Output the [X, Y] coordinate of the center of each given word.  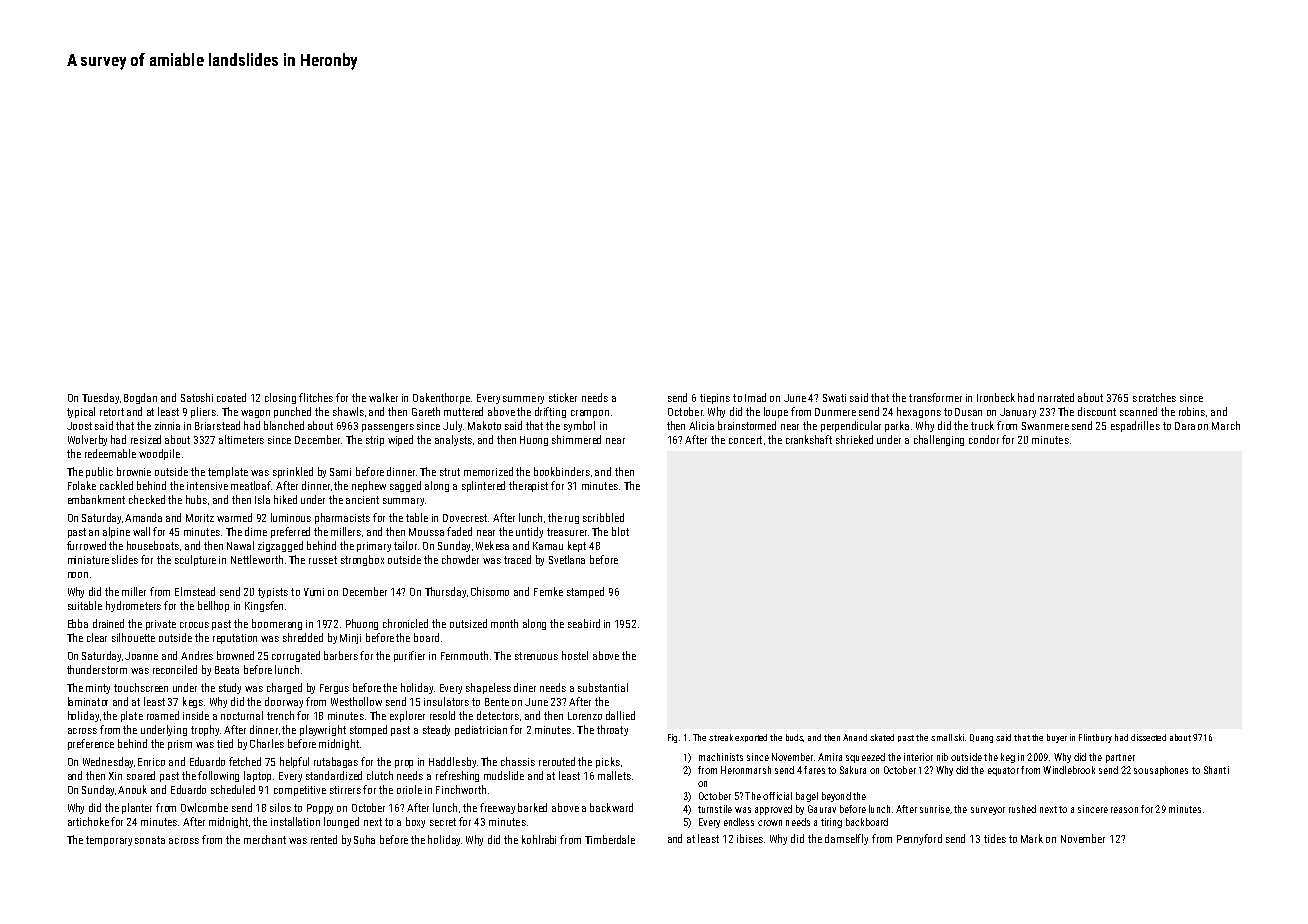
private [161, 625]
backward [611, 807]
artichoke [88, 821]
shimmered [576, 439]
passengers [388, 428]
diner [525, 687]
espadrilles [1135, 426]
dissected [1148, 737]
